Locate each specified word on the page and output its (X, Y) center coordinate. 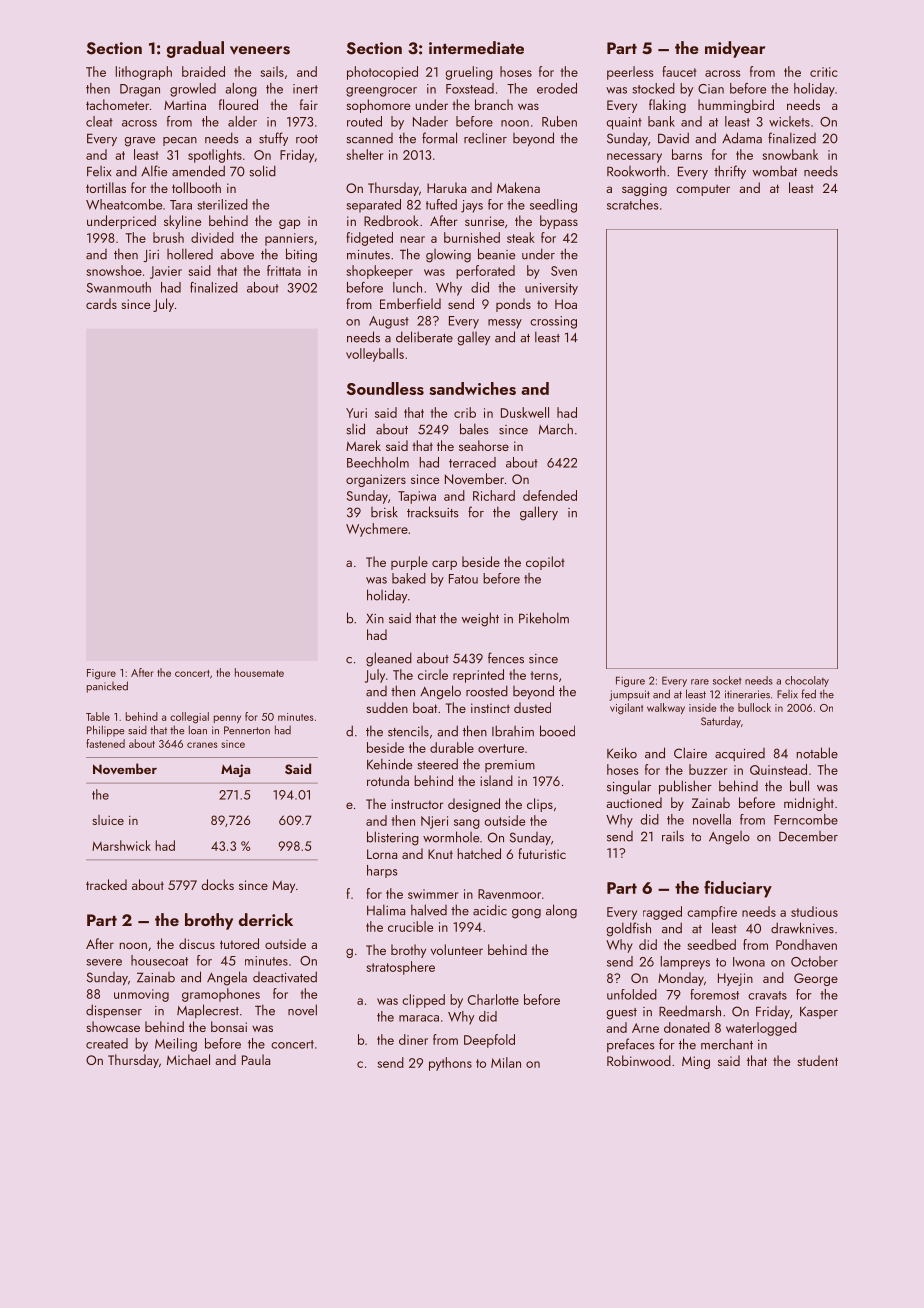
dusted (532, 707)
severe (104, 962)
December (808, 836)
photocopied (382, 73)
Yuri (356, 413)
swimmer (433, 894)
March (556, 429)
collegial (189, 718)
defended (550, 495)
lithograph (144, 73)
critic (824, 72)
